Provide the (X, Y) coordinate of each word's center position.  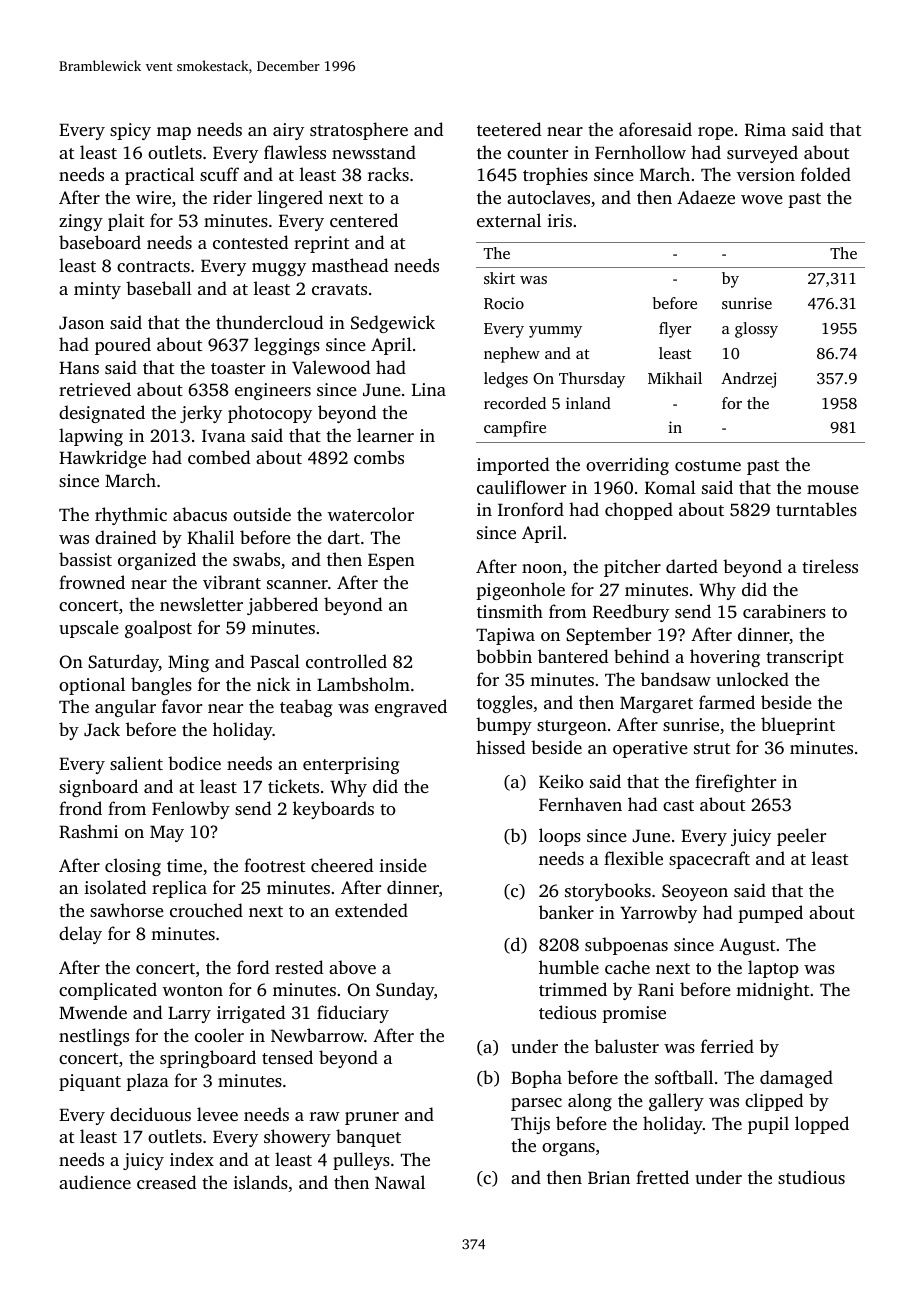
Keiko (561, 781)
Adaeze (706, 197)
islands (260, 1182)
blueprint (798, 726)
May (167, 833)
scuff (219, 174)
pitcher (632, 568)
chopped (639, 511)
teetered (509, 129)
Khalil (210, 537)
